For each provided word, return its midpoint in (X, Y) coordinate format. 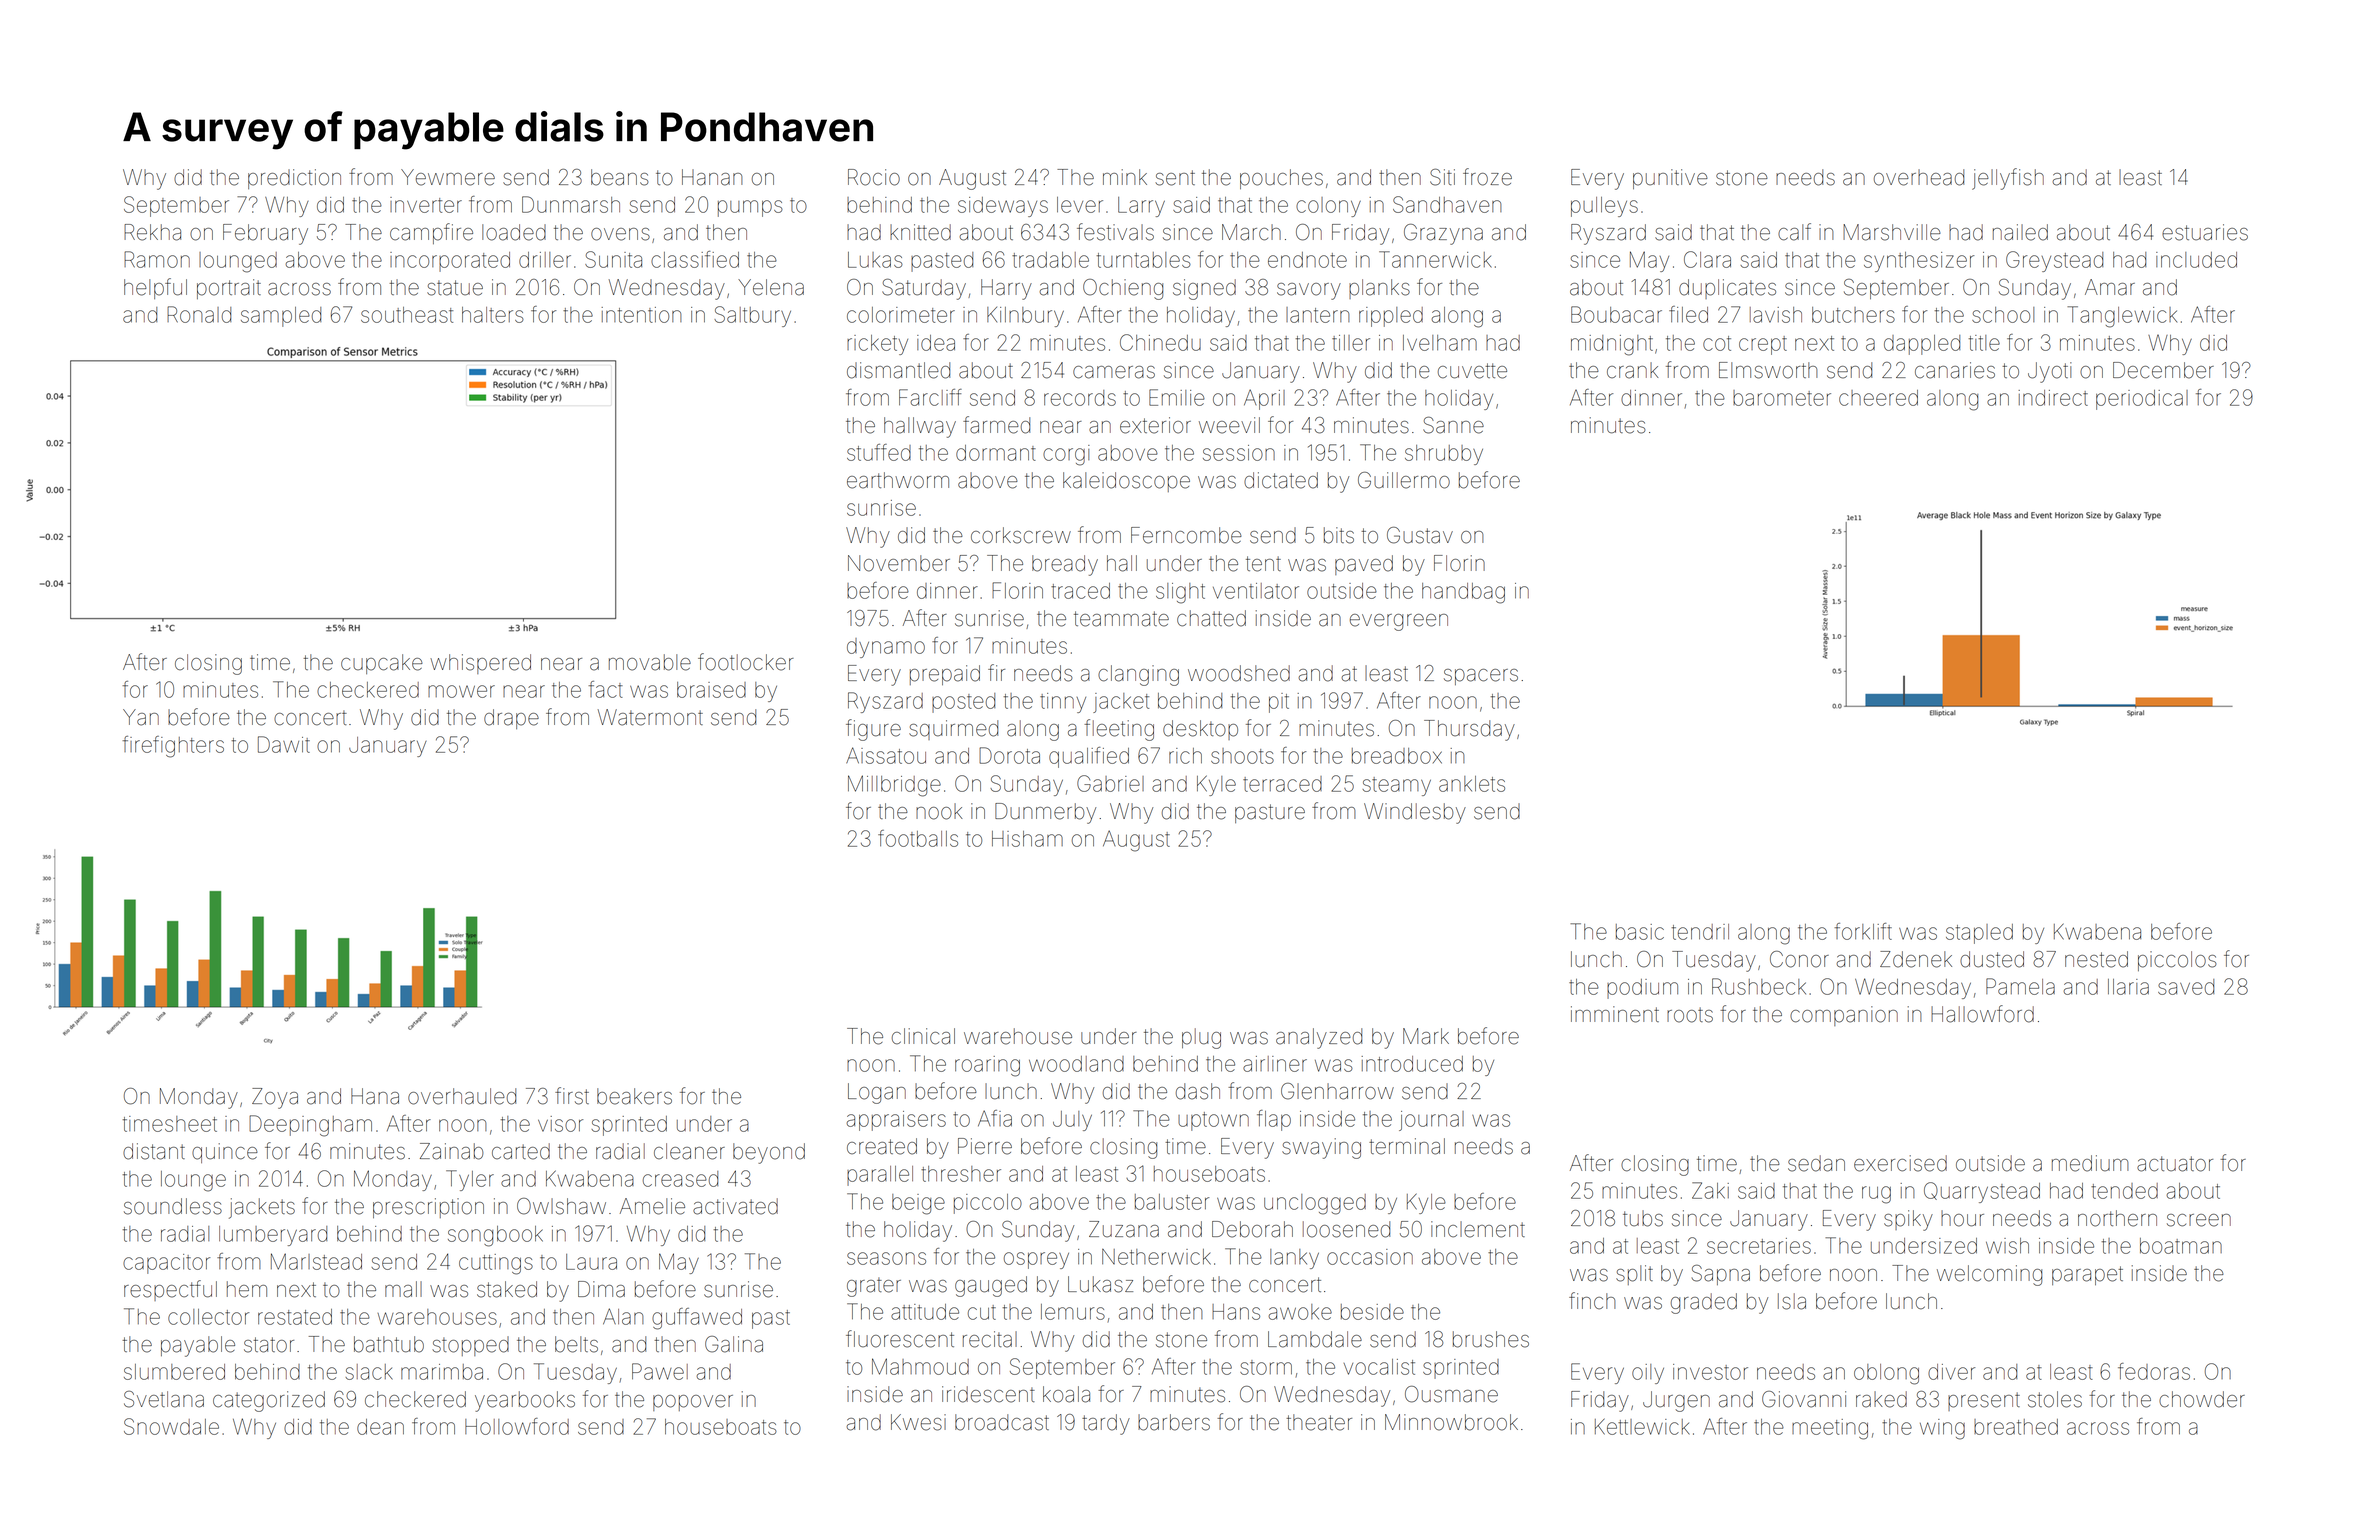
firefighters (173, 747)
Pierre (985, 1146)
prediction (294, 179)
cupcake (382, 664)
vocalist (1379, 1367)
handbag (1463, 593)
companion (1844, 1016)
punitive (1670, 179)
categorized (269, 1401)
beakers (634, 1096)
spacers (1481, 677)
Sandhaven (1447, 204)
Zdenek (1916, 959)
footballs (918, 838)
